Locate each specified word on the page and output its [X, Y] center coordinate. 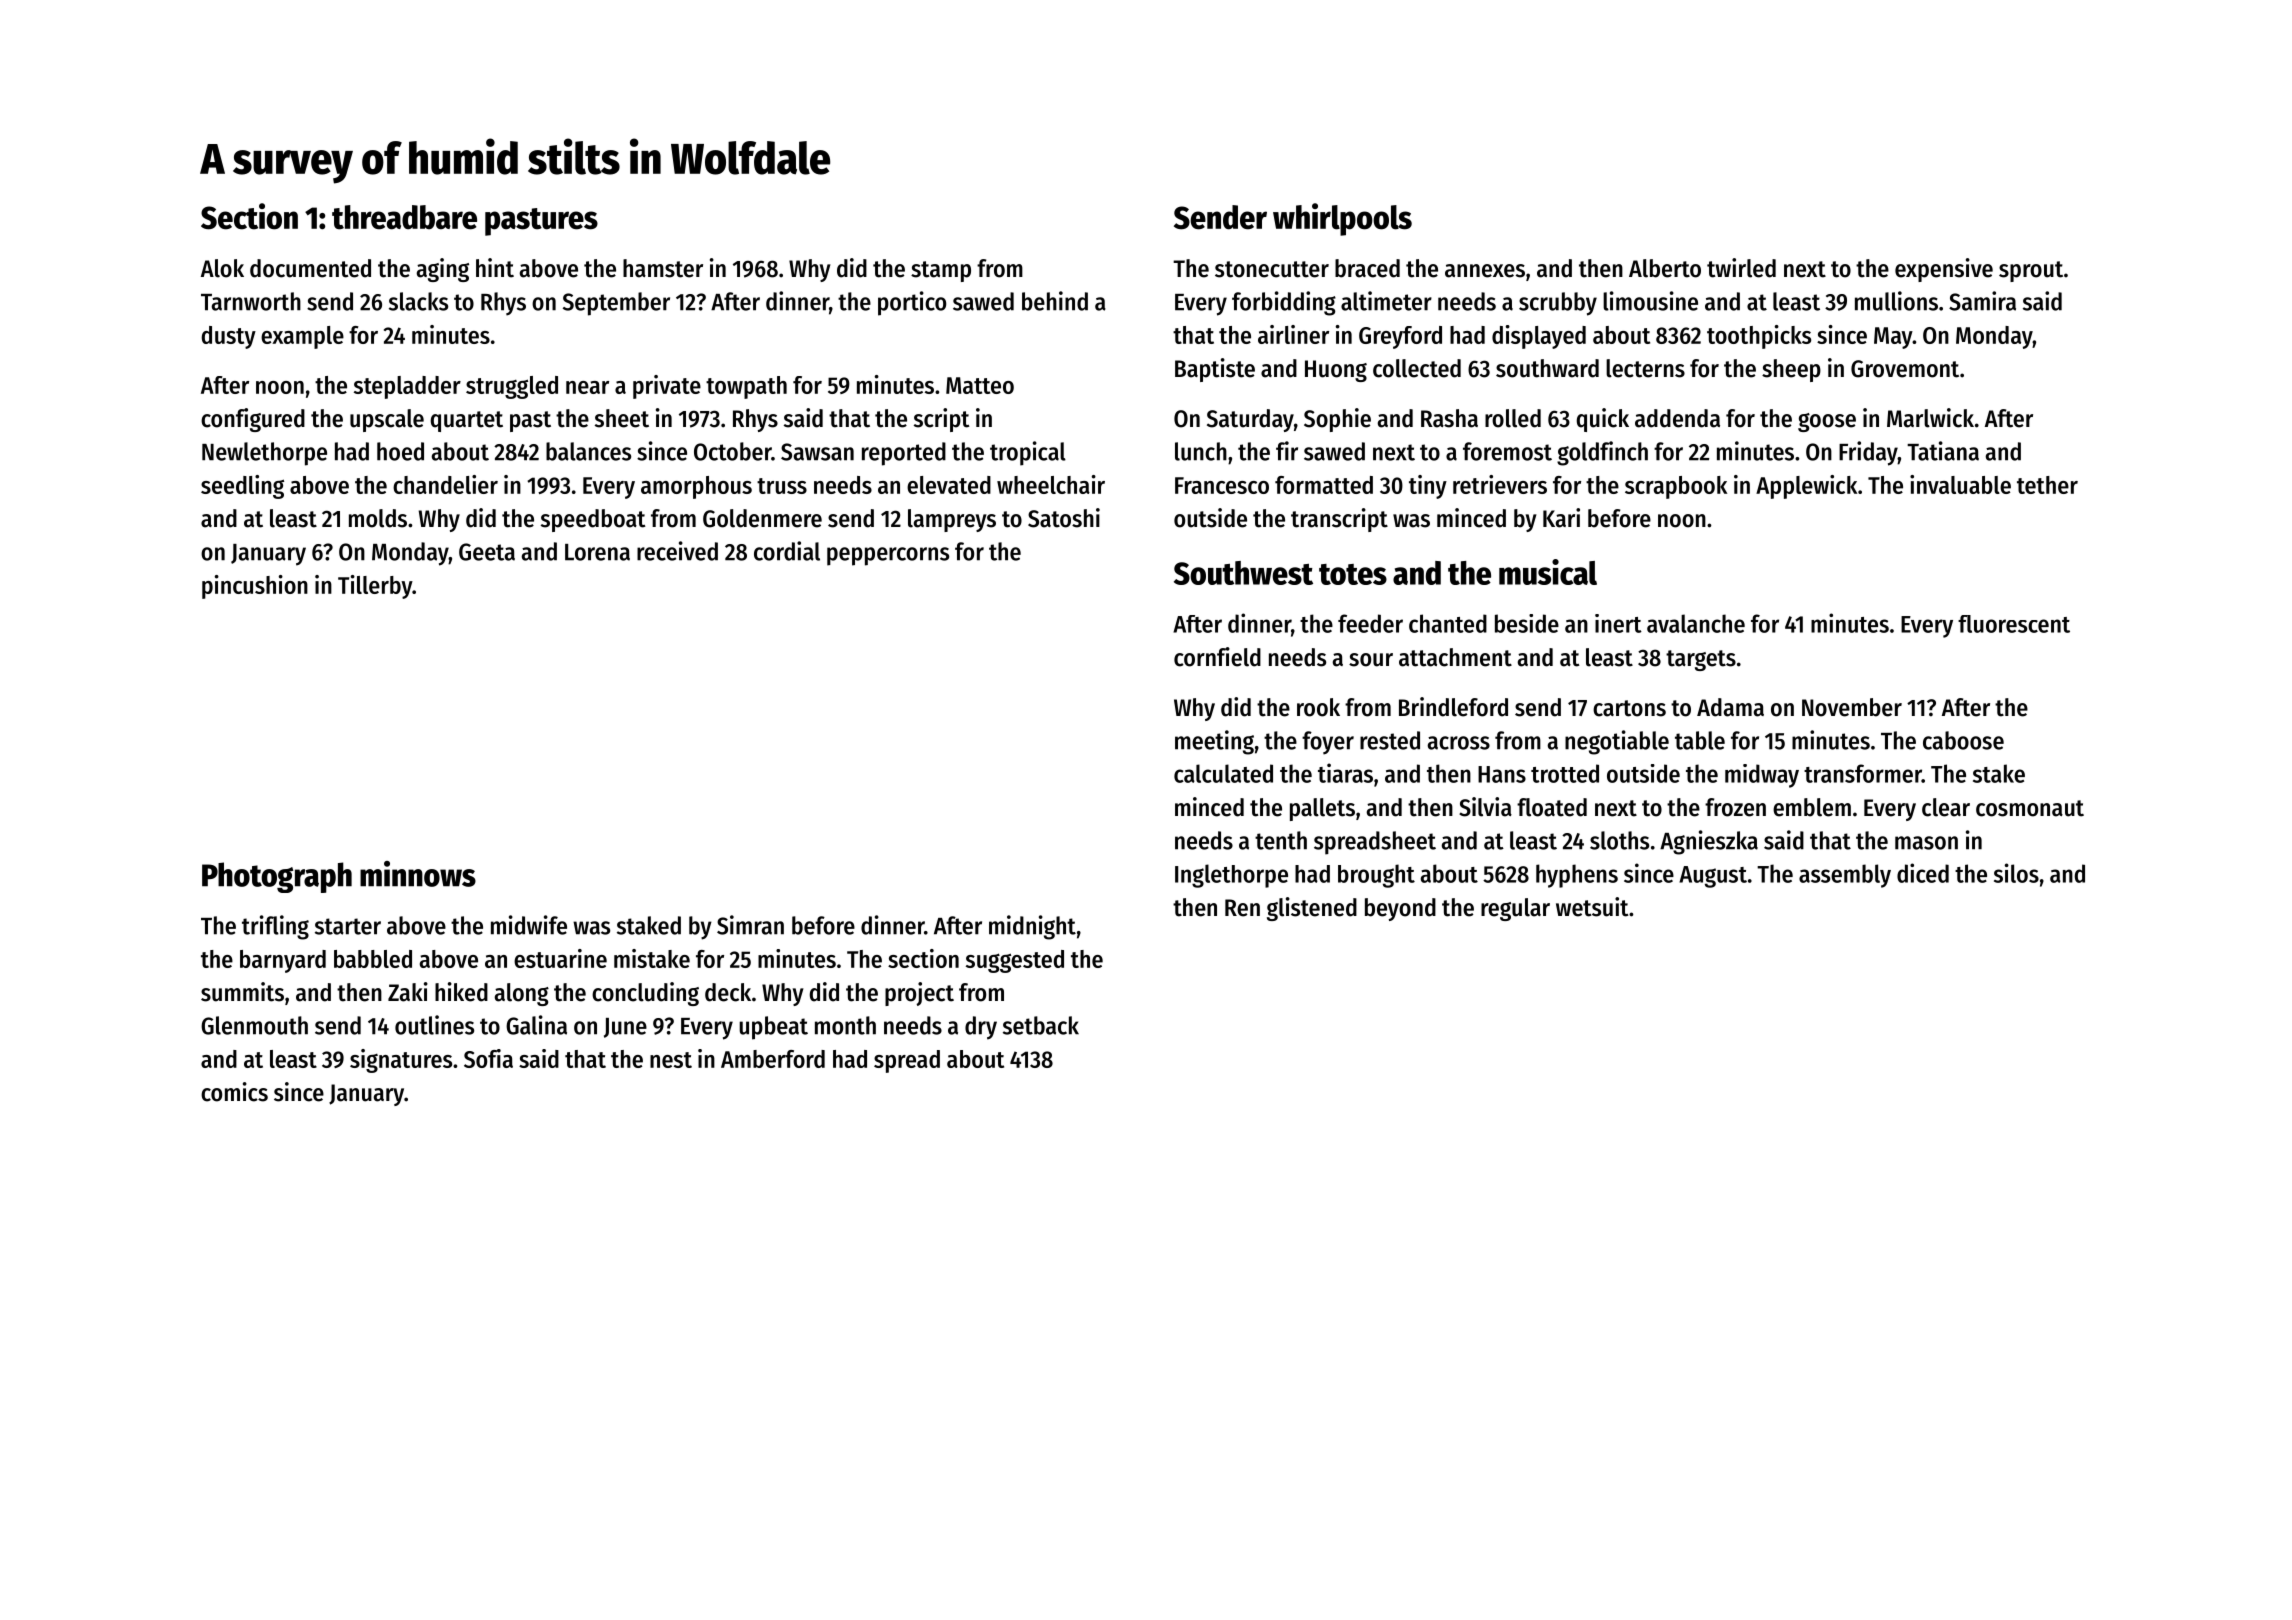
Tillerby [375, 587]
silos [2016, 873]
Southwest [1243, 573]
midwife [529, 925]
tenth [1281, 840]
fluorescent [2014, 624]
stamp [941, 271]
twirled [1741, 268]
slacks [418, 301]
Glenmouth [254, 1025]
